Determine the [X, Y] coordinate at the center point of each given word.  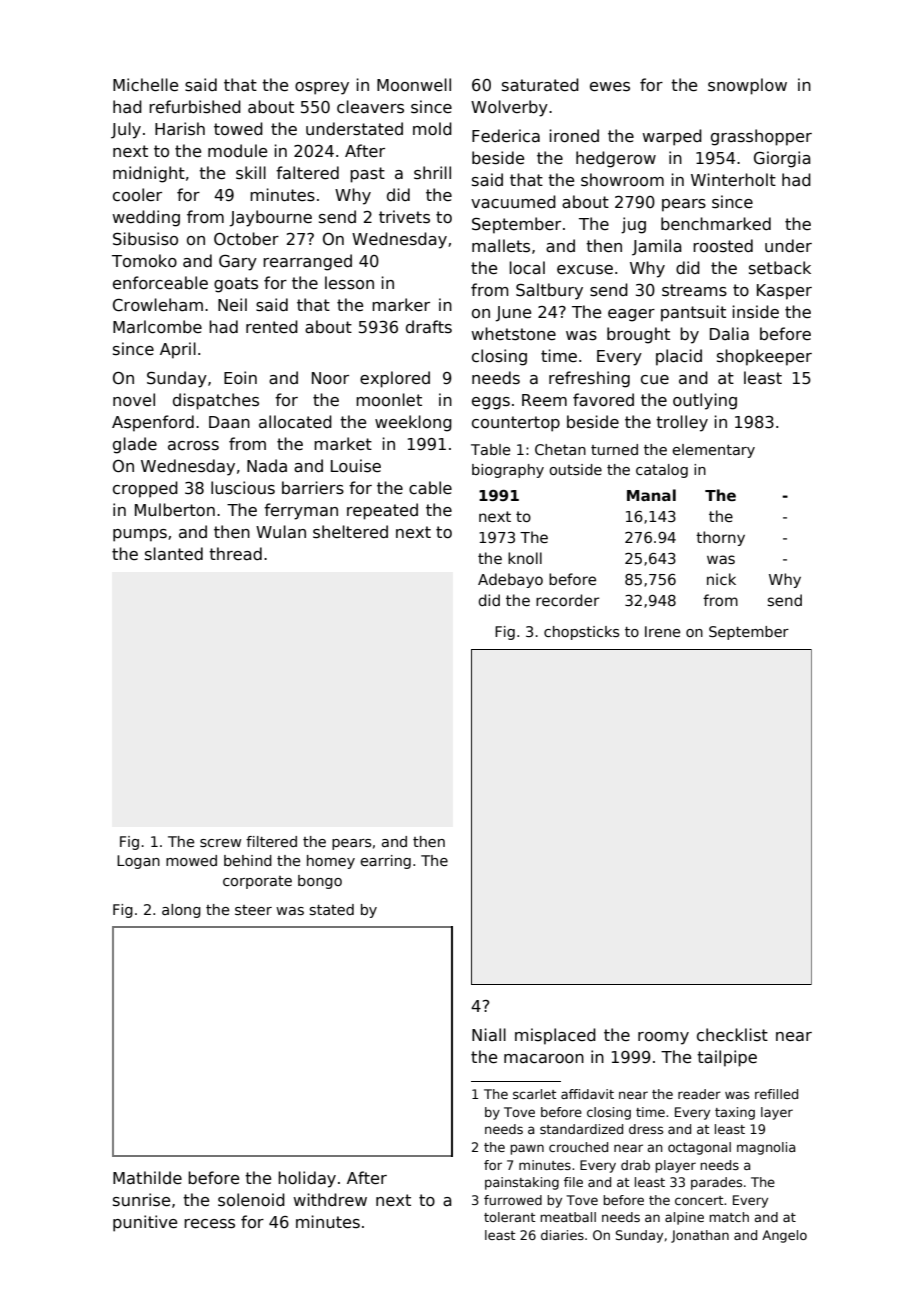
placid [679, 357]
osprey [322, 88]
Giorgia [782, 159]
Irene [662, 631]
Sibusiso [145, 239]
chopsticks [581, 633]
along [181, 911]
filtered [271, 841]
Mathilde [147, 1177]
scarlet [534, 1094]
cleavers [370, 107]
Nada [267, 465]
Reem [544, 400]
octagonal [699, 1148]
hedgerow [616, 159]
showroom [622, 180]
